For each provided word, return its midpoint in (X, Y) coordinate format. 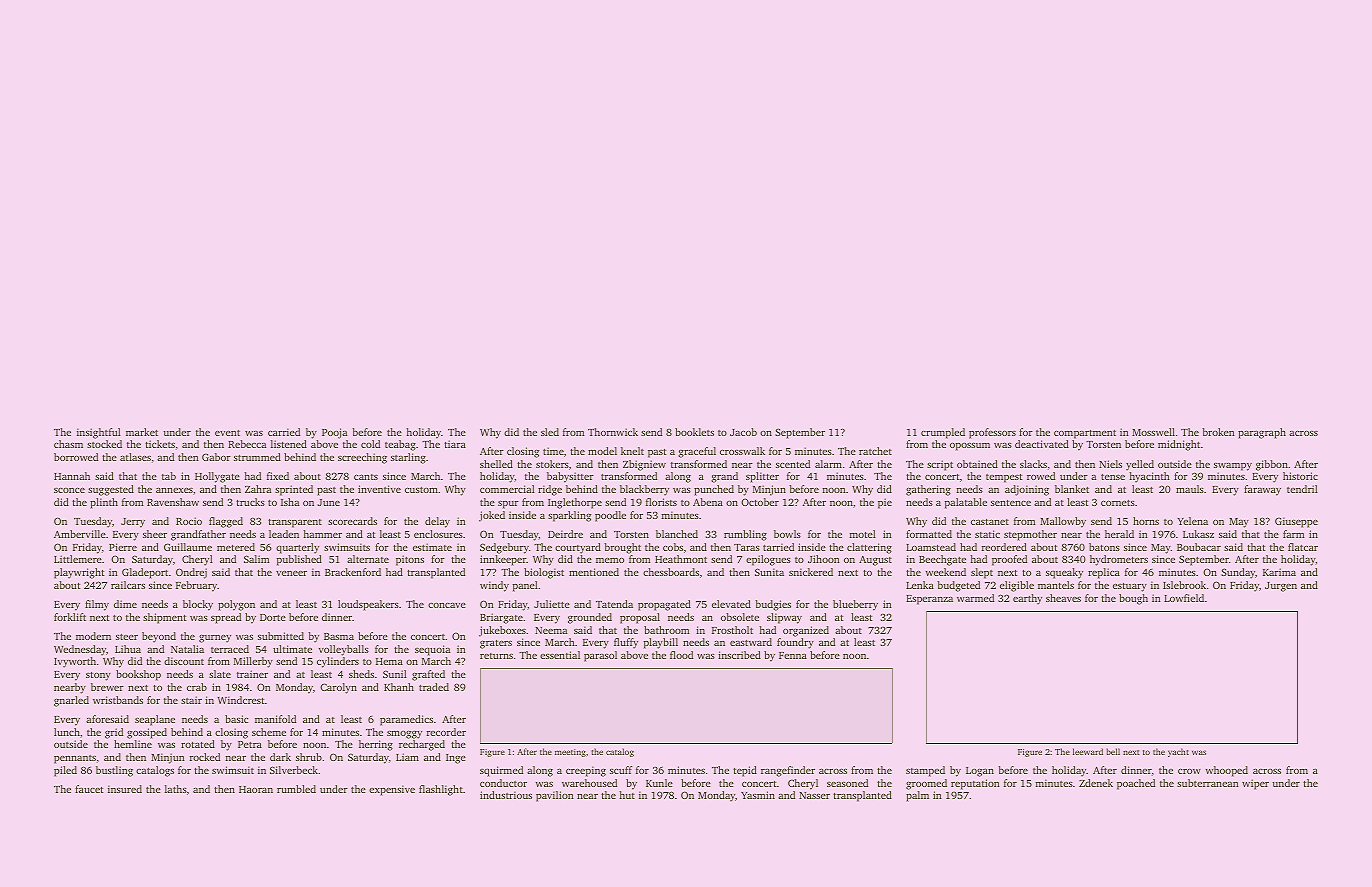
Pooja (334, 433)
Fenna (793, 655)
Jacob (743, 432)
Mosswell (1153, 432)
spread (226, 618)
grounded (590, 618)
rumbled (296, 789)
